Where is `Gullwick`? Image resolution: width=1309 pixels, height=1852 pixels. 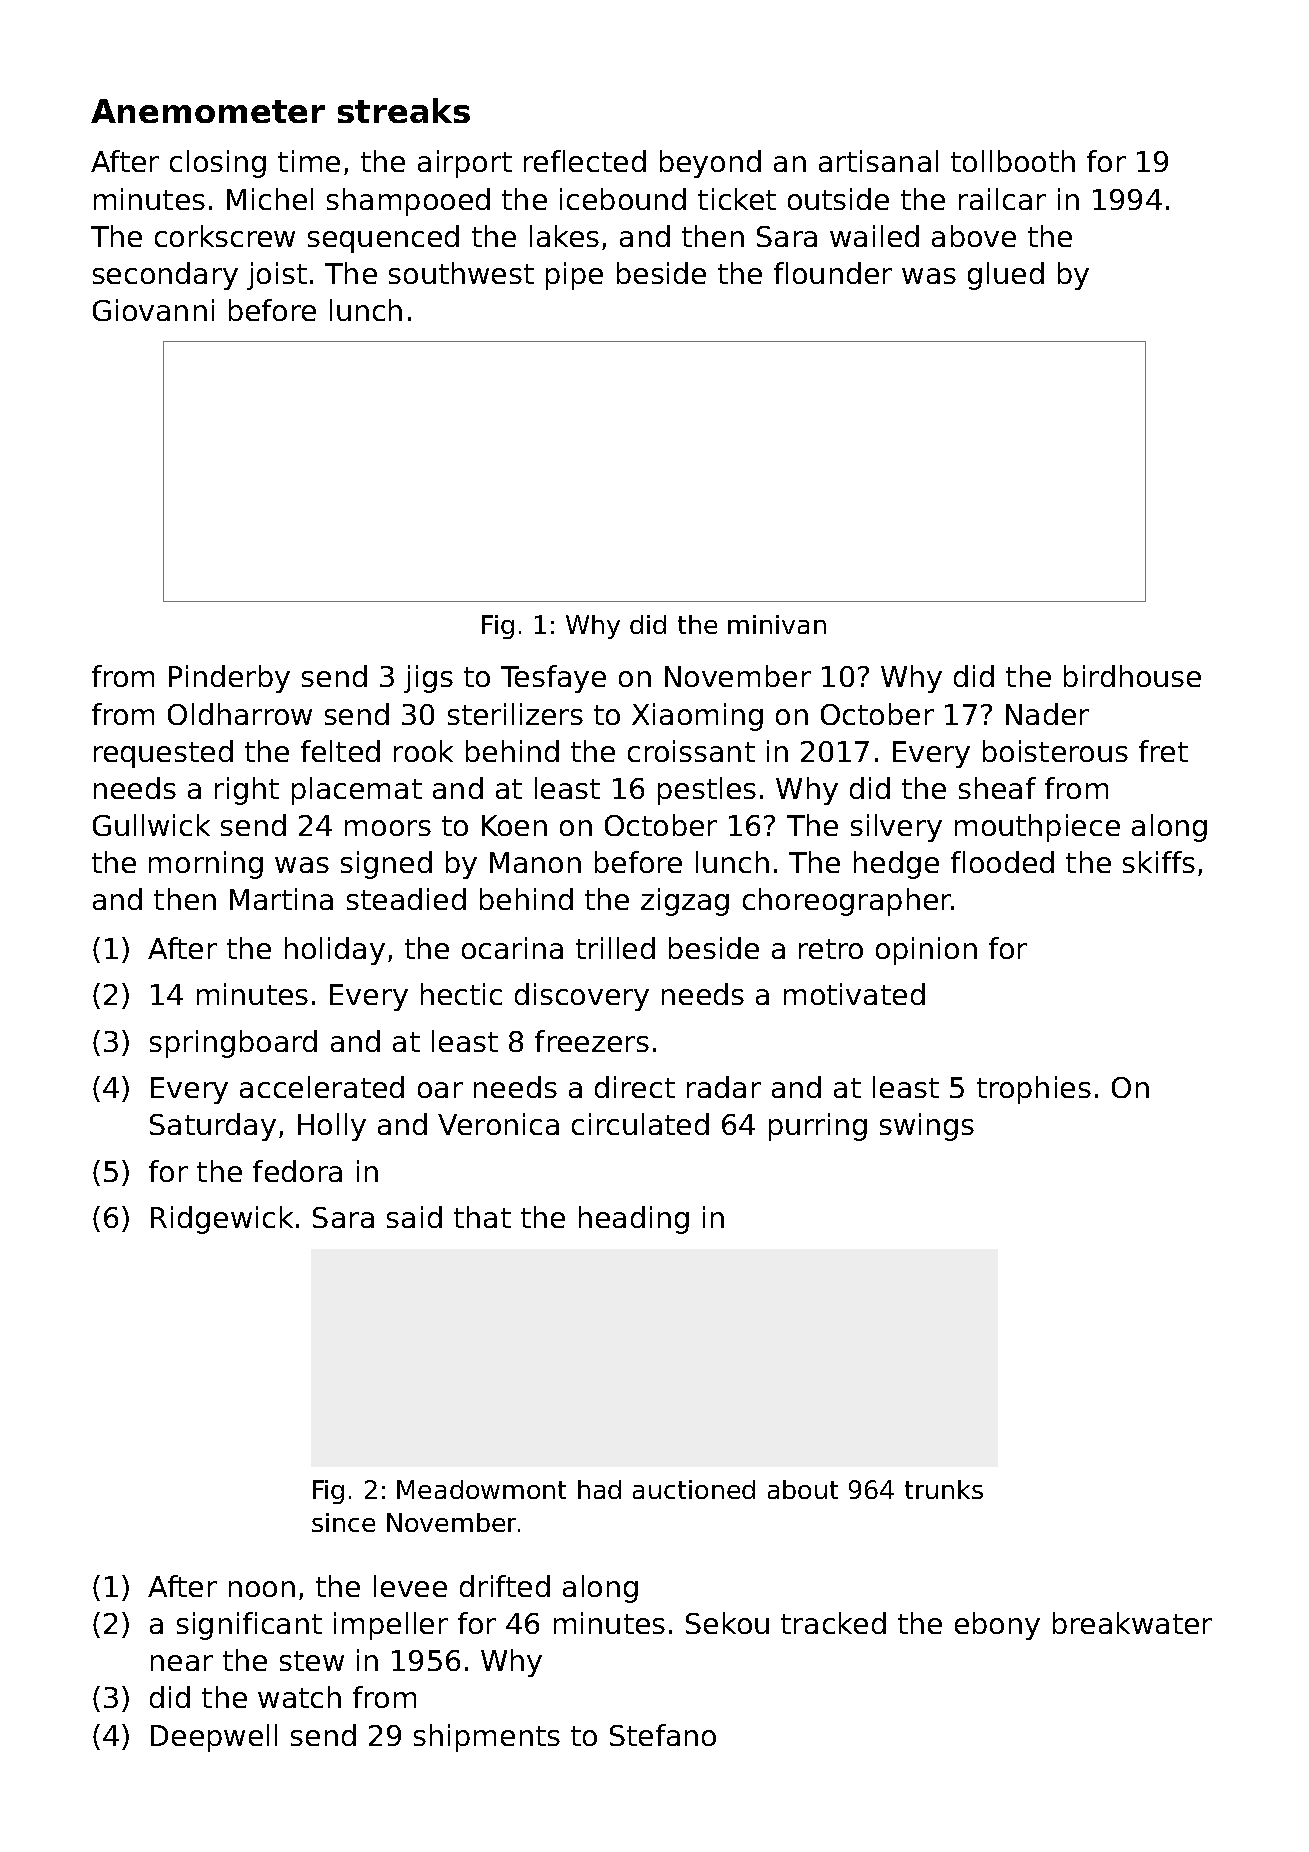 Gullwick is located at coordinates (151, 825).
